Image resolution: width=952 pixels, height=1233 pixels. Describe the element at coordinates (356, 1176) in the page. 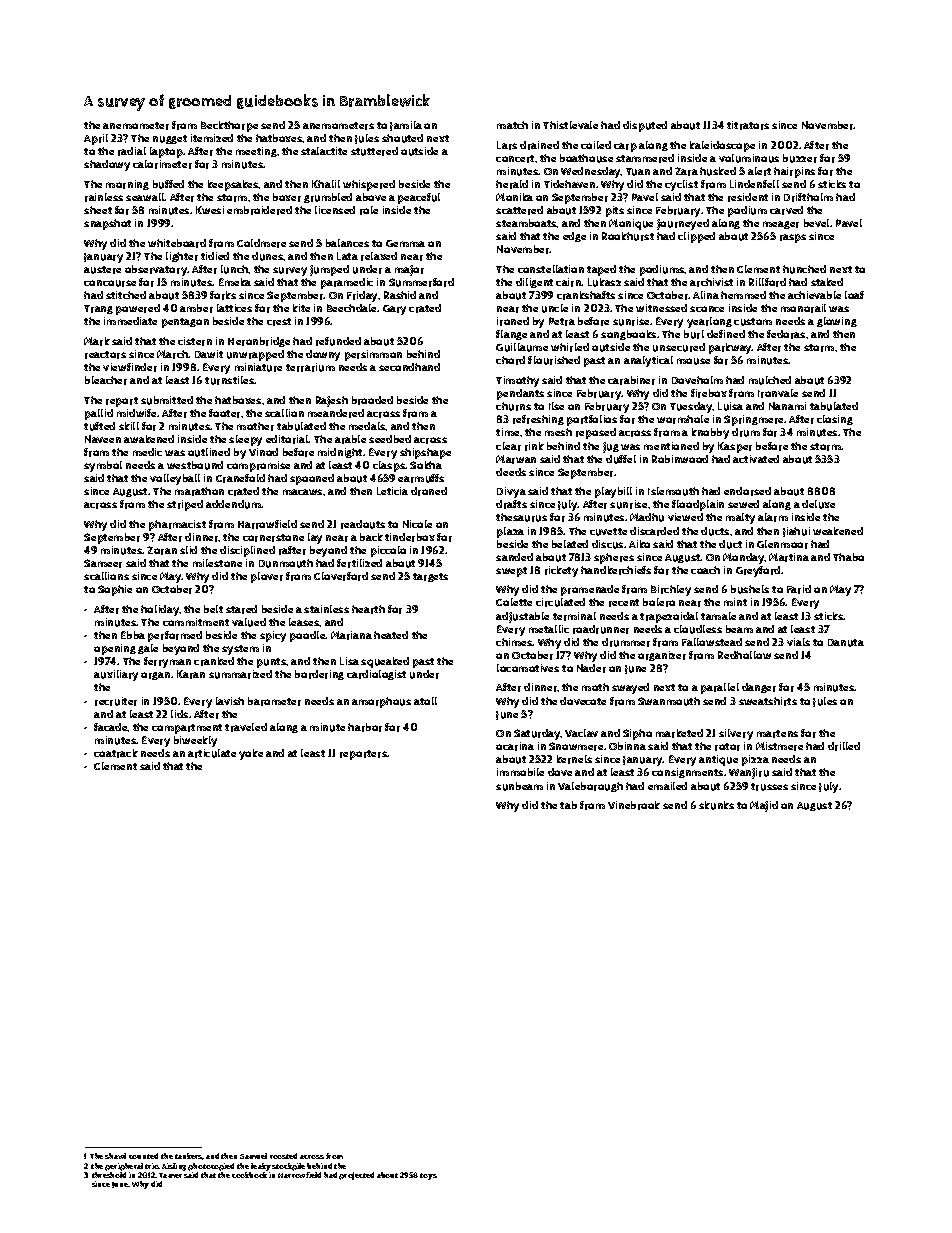

I see `projected` at that location.
